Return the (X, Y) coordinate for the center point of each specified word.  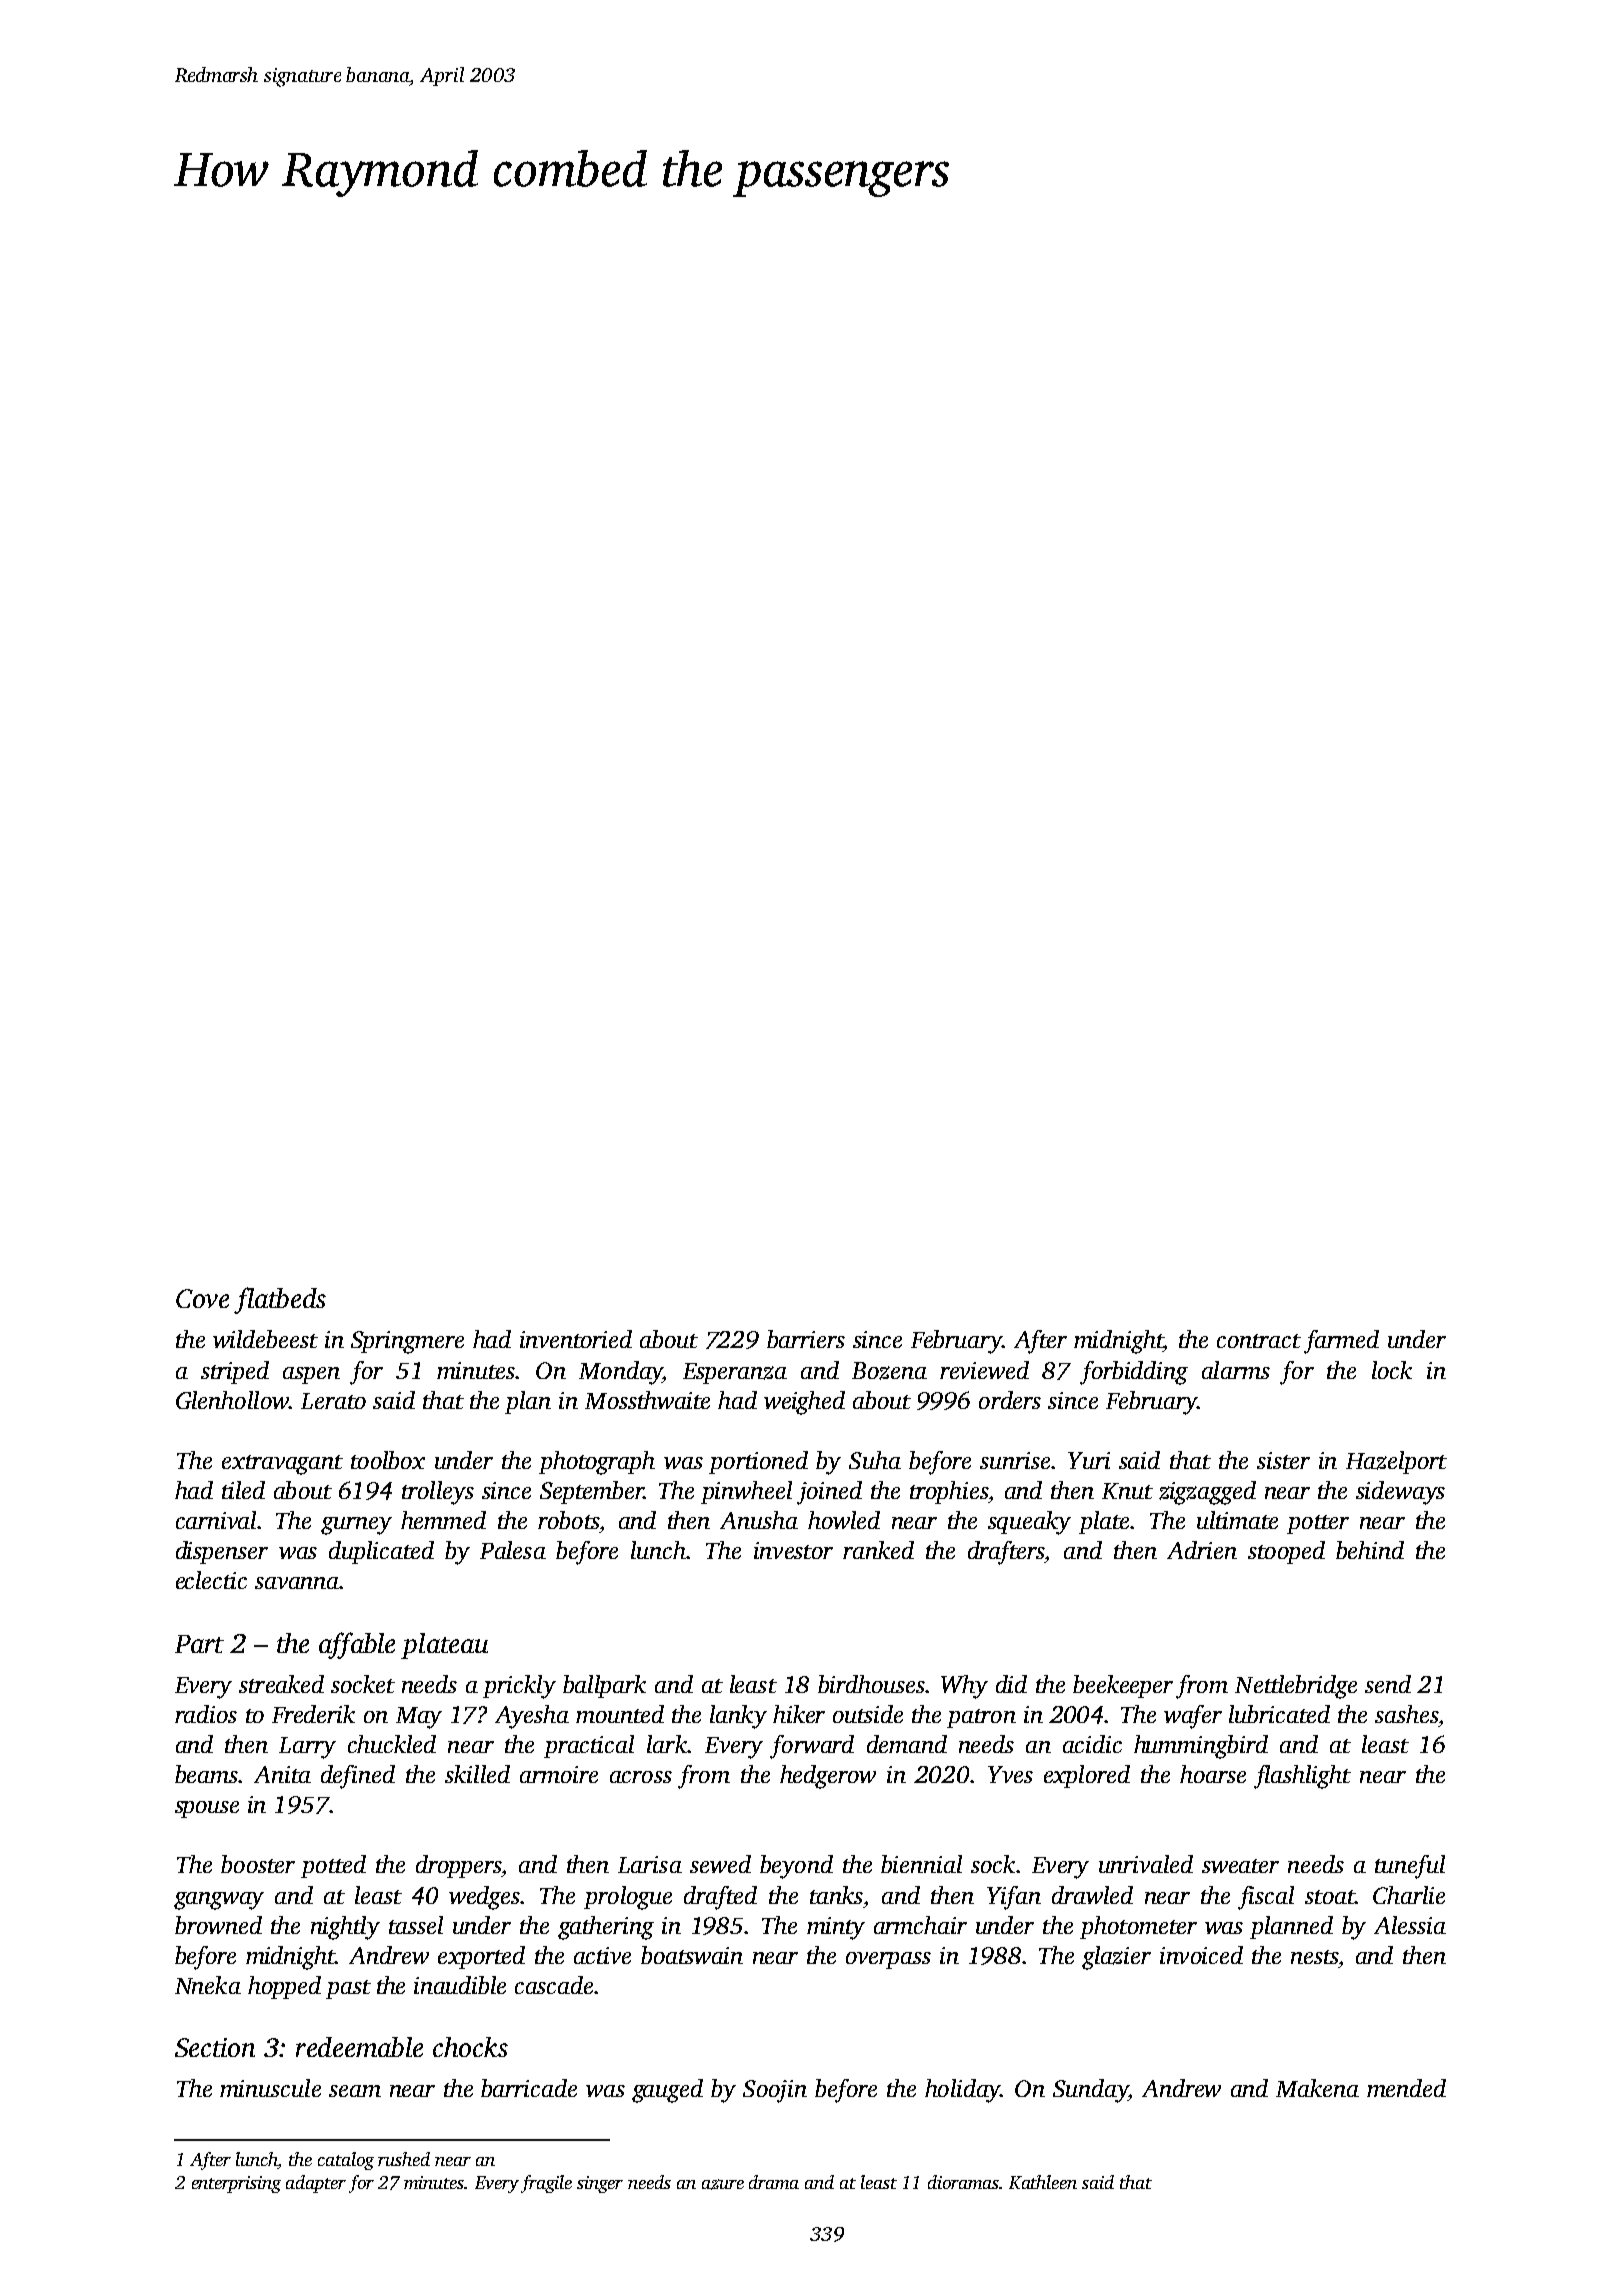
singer (600, 2184)
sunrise (1015, 1460)
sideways (1400, 1493)
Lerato (333, 1401)
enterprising (236, 2184)
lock (1392, 1370)
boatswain (692, 1955)
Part (199, 1644)
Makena (1317, 2088)
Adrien (1202, 1550)
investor (793, 1550)
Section (215, 2047)
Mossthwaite (647, 1400)
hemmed (443, 1520)
